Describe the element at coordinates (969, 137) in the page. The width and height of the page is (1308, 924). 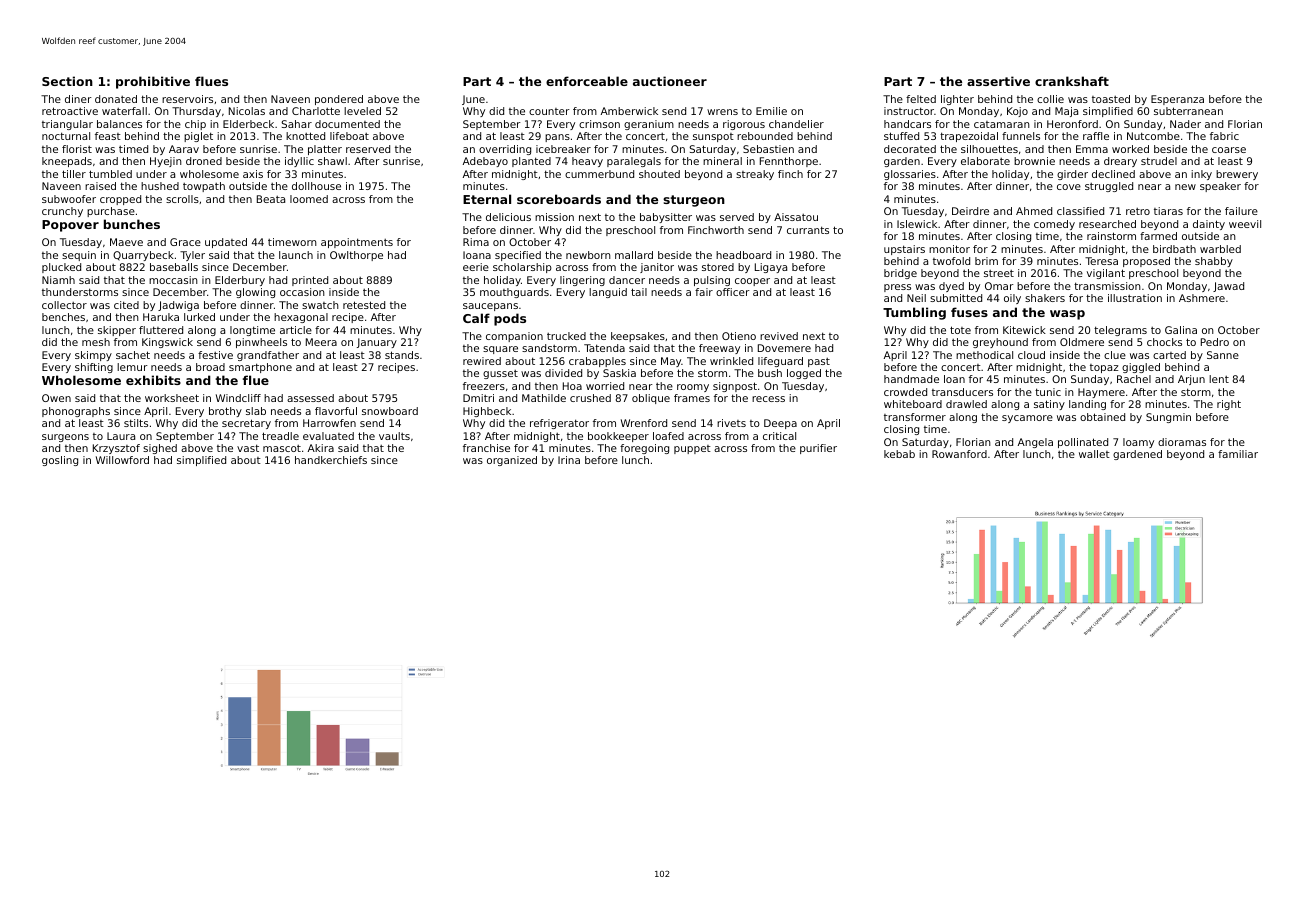
I see `trapezoidal` at that location.
